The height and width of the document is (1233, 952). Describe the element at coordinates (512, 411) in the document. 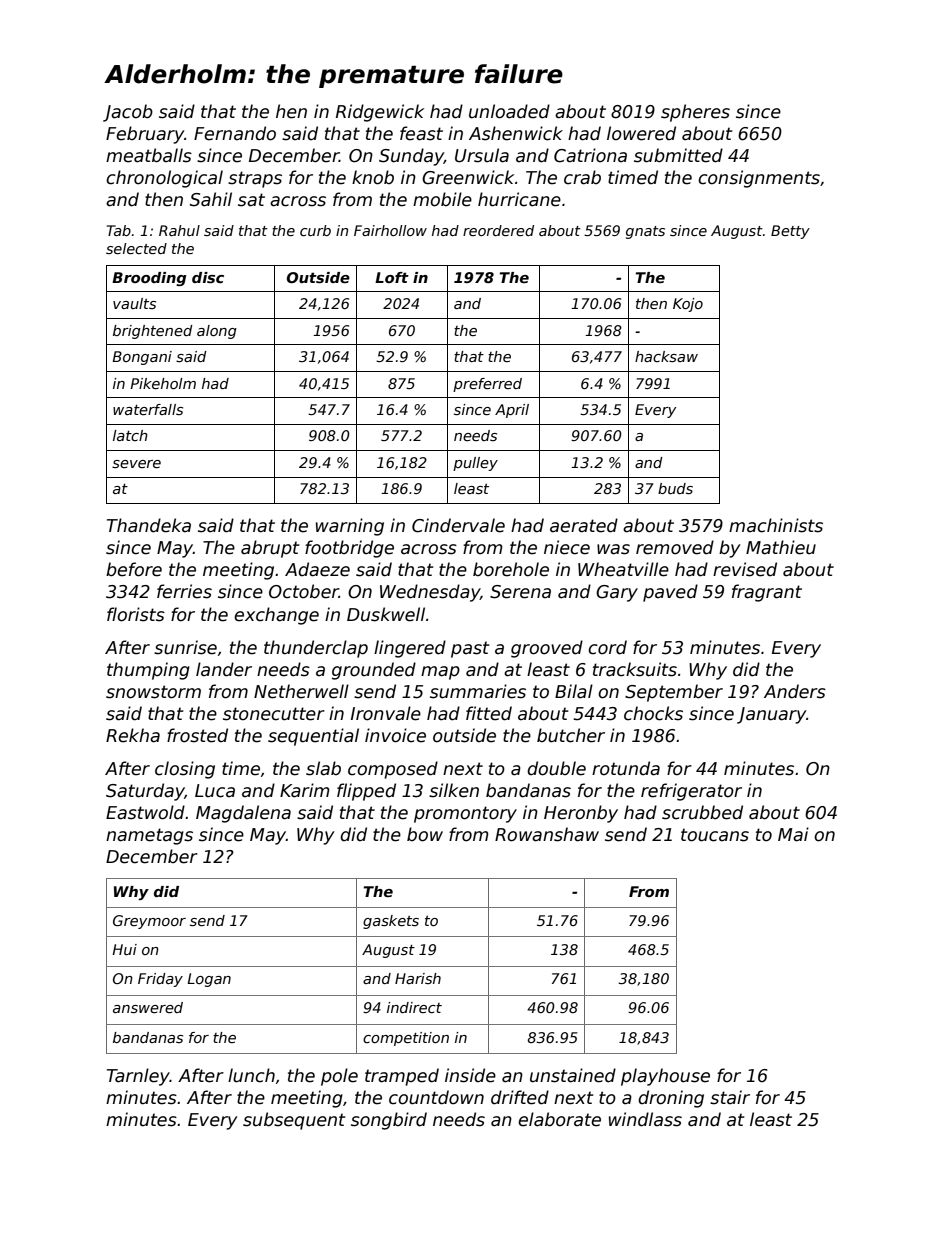

I see `April` at that location.
